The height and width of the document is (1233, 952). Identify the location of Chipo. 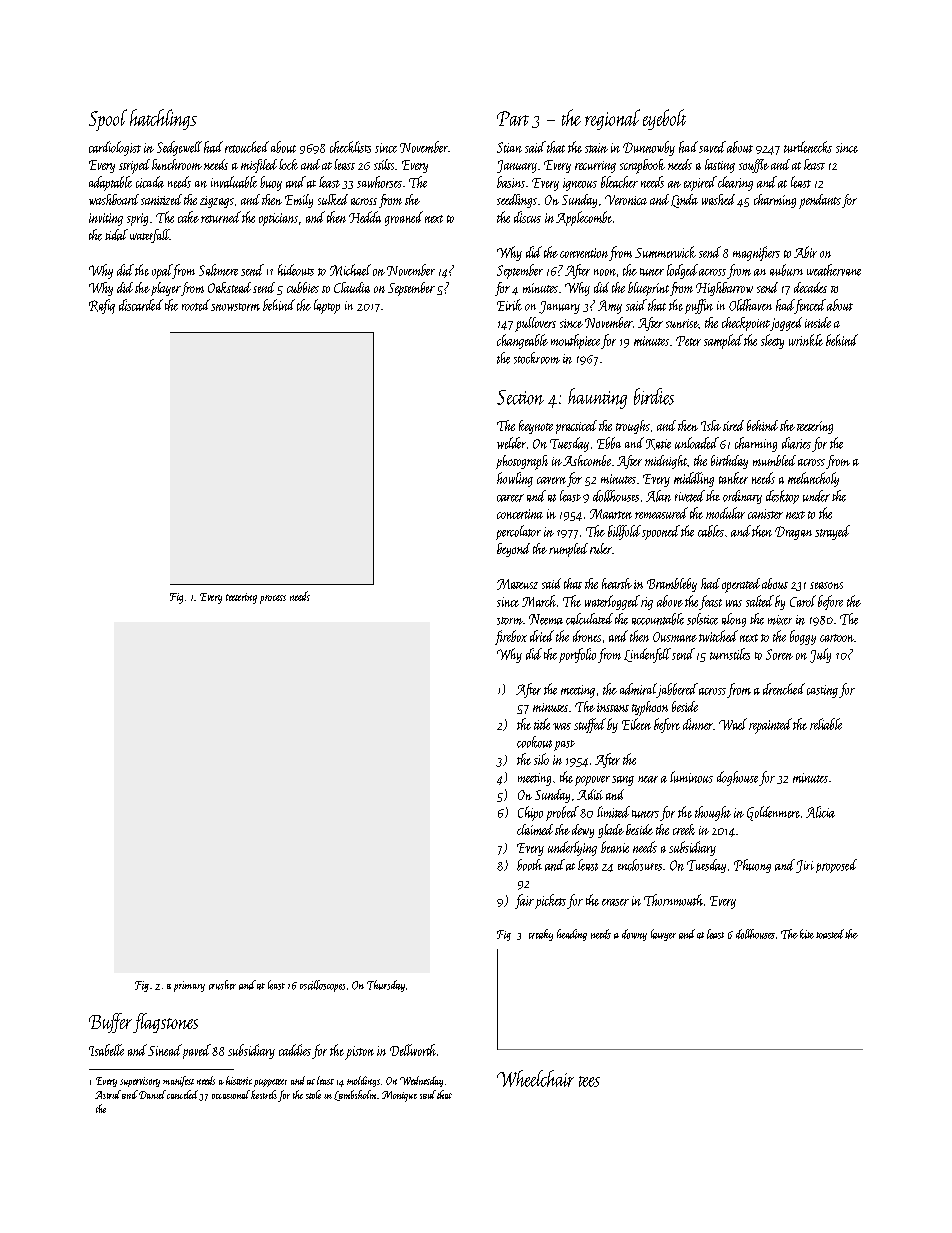
(530, 813).
